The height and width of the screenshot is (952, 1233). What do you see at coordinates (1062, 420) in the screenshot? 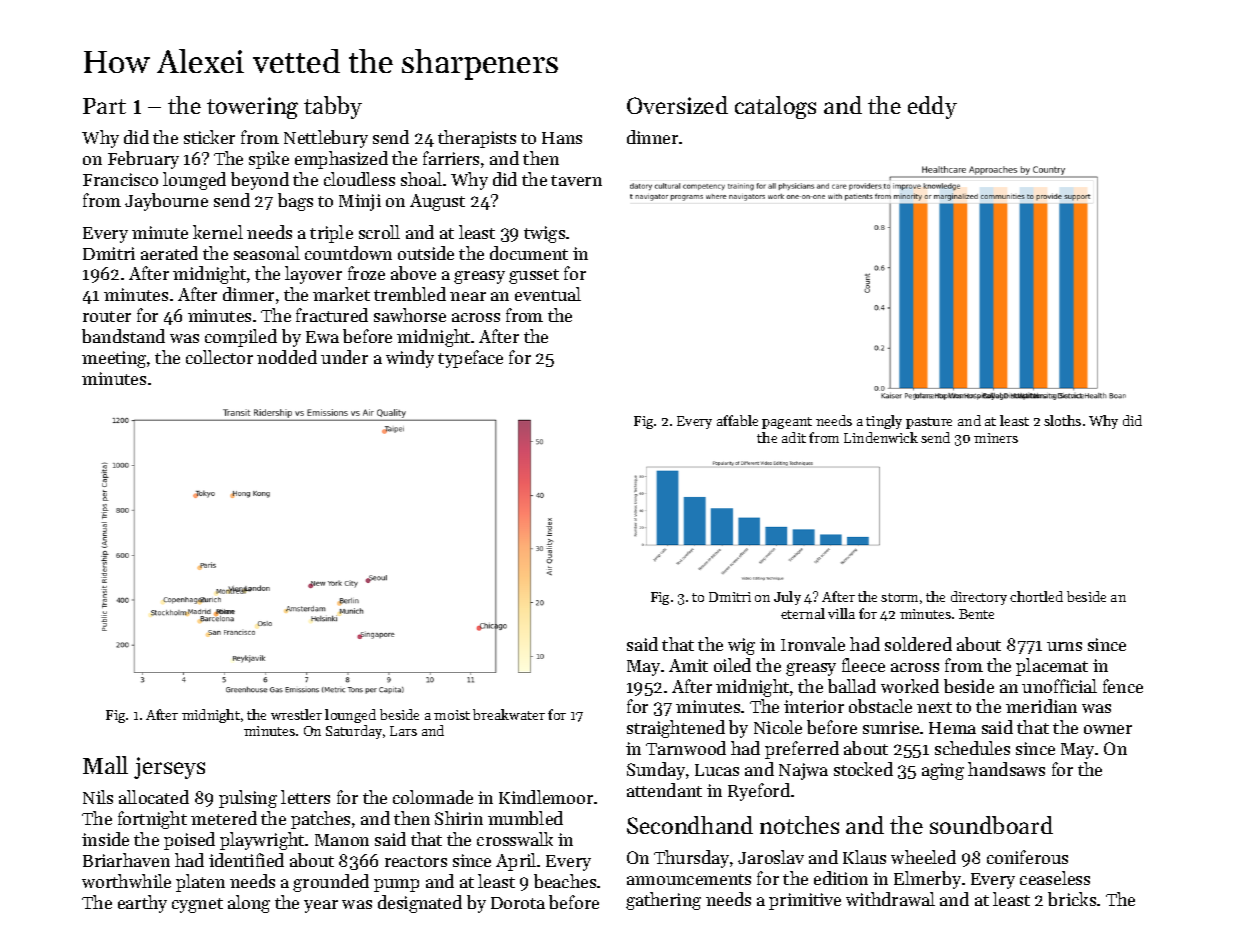
I see `sloths` at bounding box center [1062, 420].
